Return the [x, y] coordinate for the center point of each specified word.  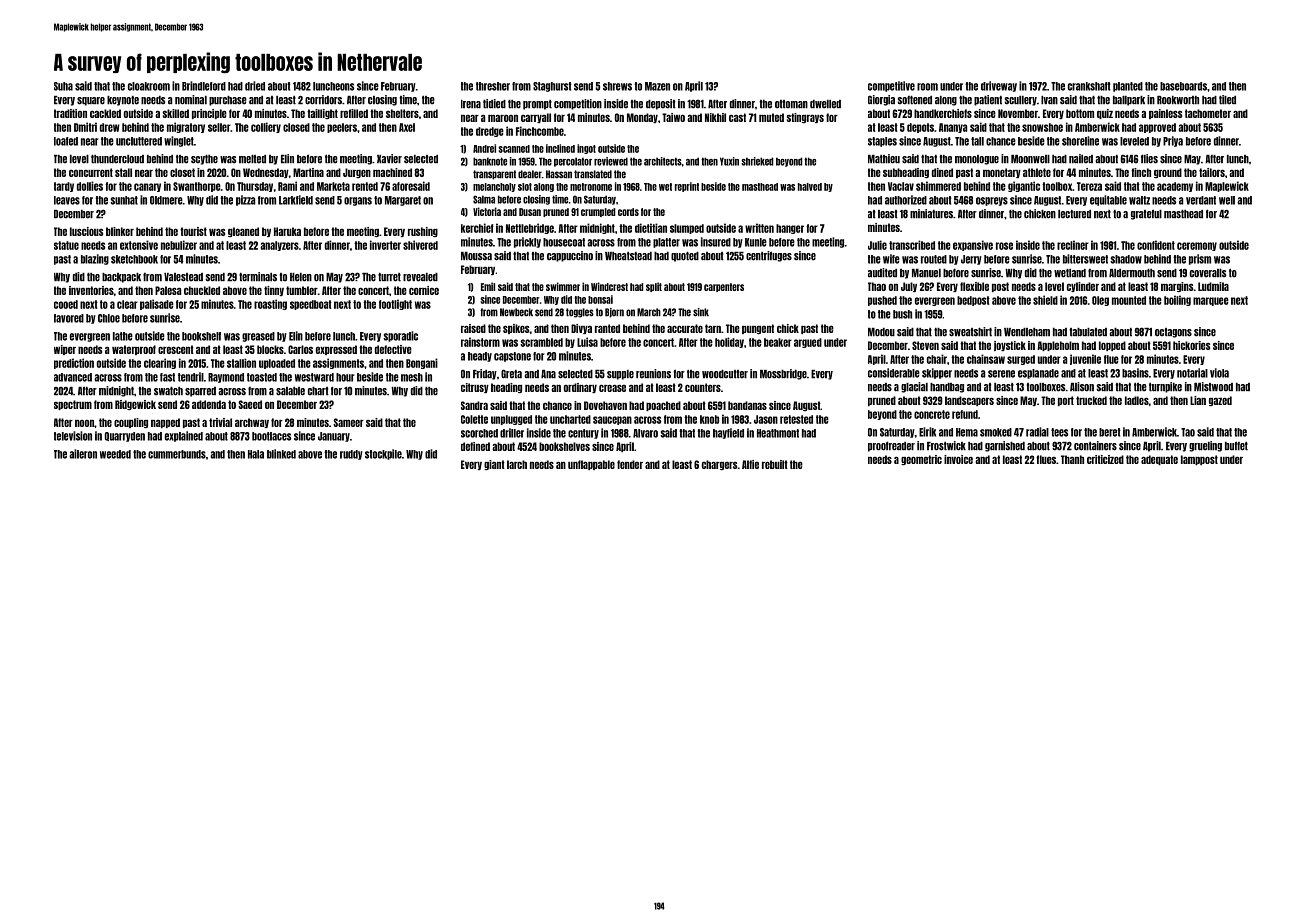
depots [920, 128]
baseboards [1183, 86]
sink [701, 312]
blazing [95, 259]
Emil [488, 286]
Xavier [389, 159]
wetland [1070, 273]
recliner [1073, 245]
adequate [1159, 460]
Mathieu [884, 159]
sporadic [400, 336]
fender [630, 464]
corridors [323, 100]
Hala [256, 454]
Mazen [657, 86]
